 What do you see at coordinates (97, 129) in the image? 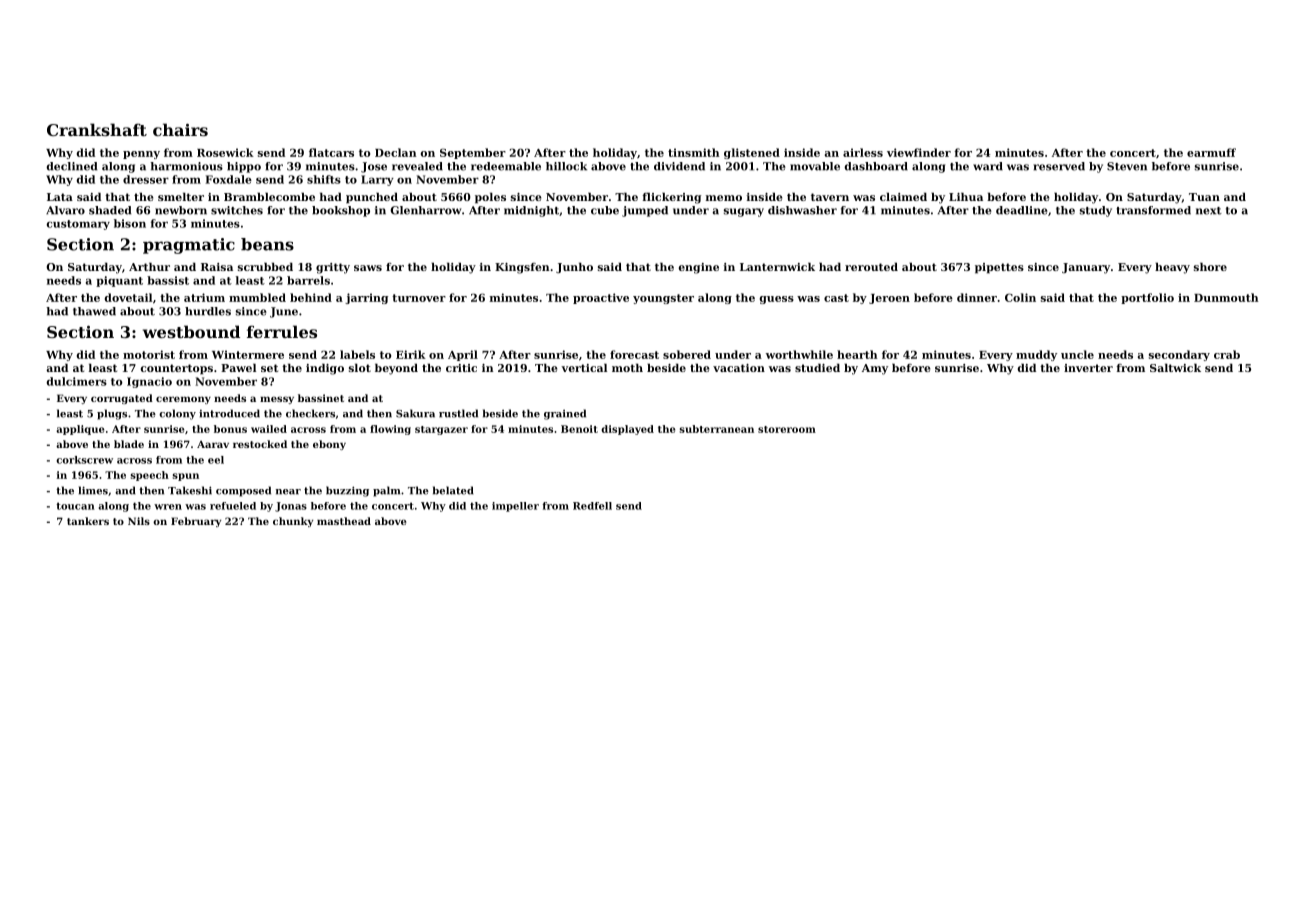
I see `Crankshaft` at bounding box center [97, 129].
